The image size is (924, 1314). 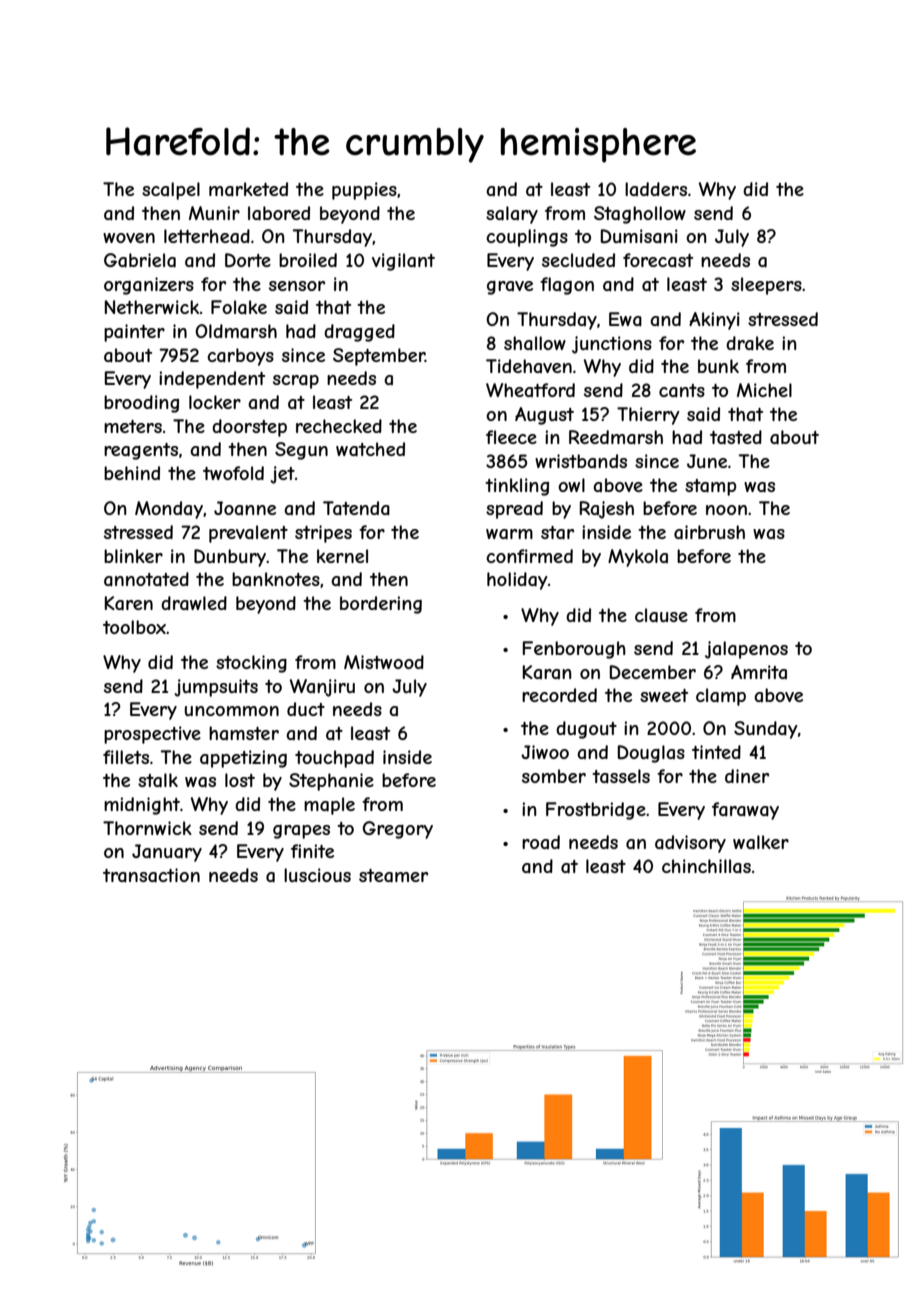 What do you see at coordinates (158, 780) in the screenshot?
I see `stalk` at bounding box center [158, 780].
